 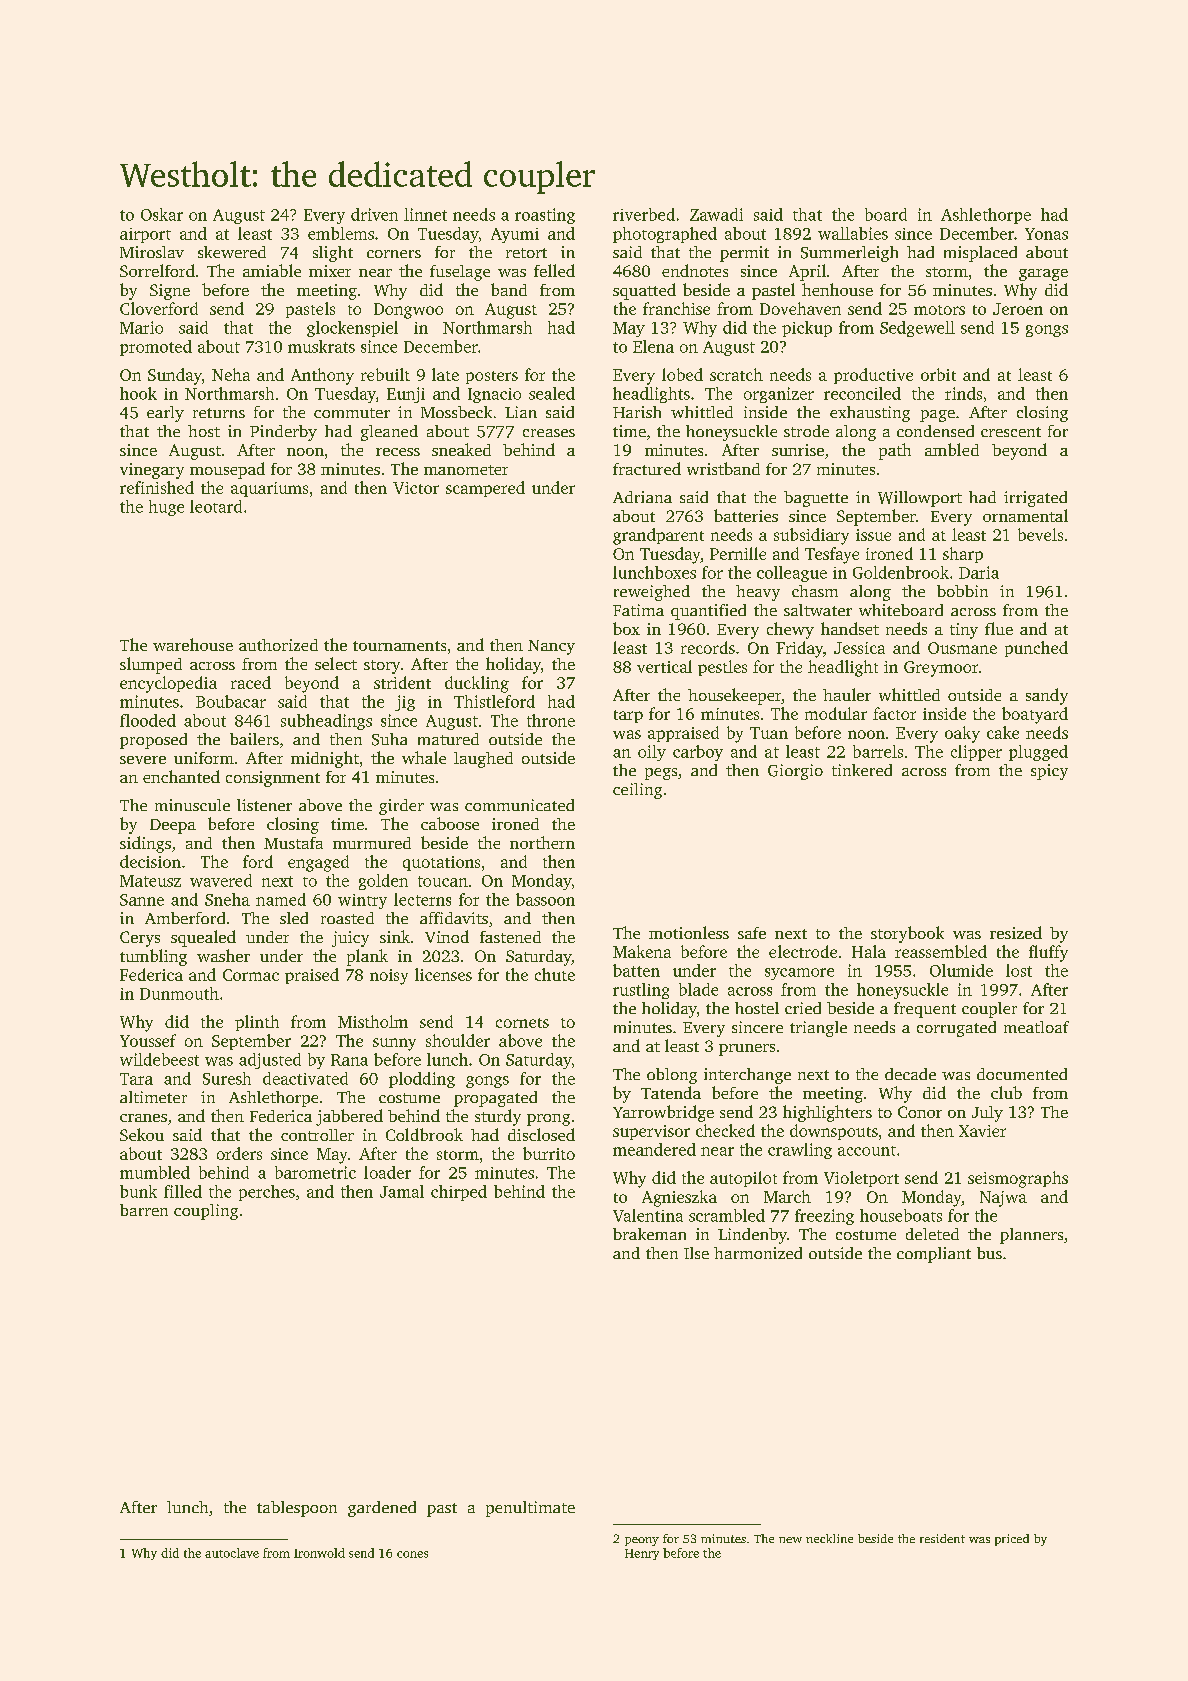 What do you see at coordinates (752, 933) in the image?
I see `safe` at bounding box center [752, 933].
